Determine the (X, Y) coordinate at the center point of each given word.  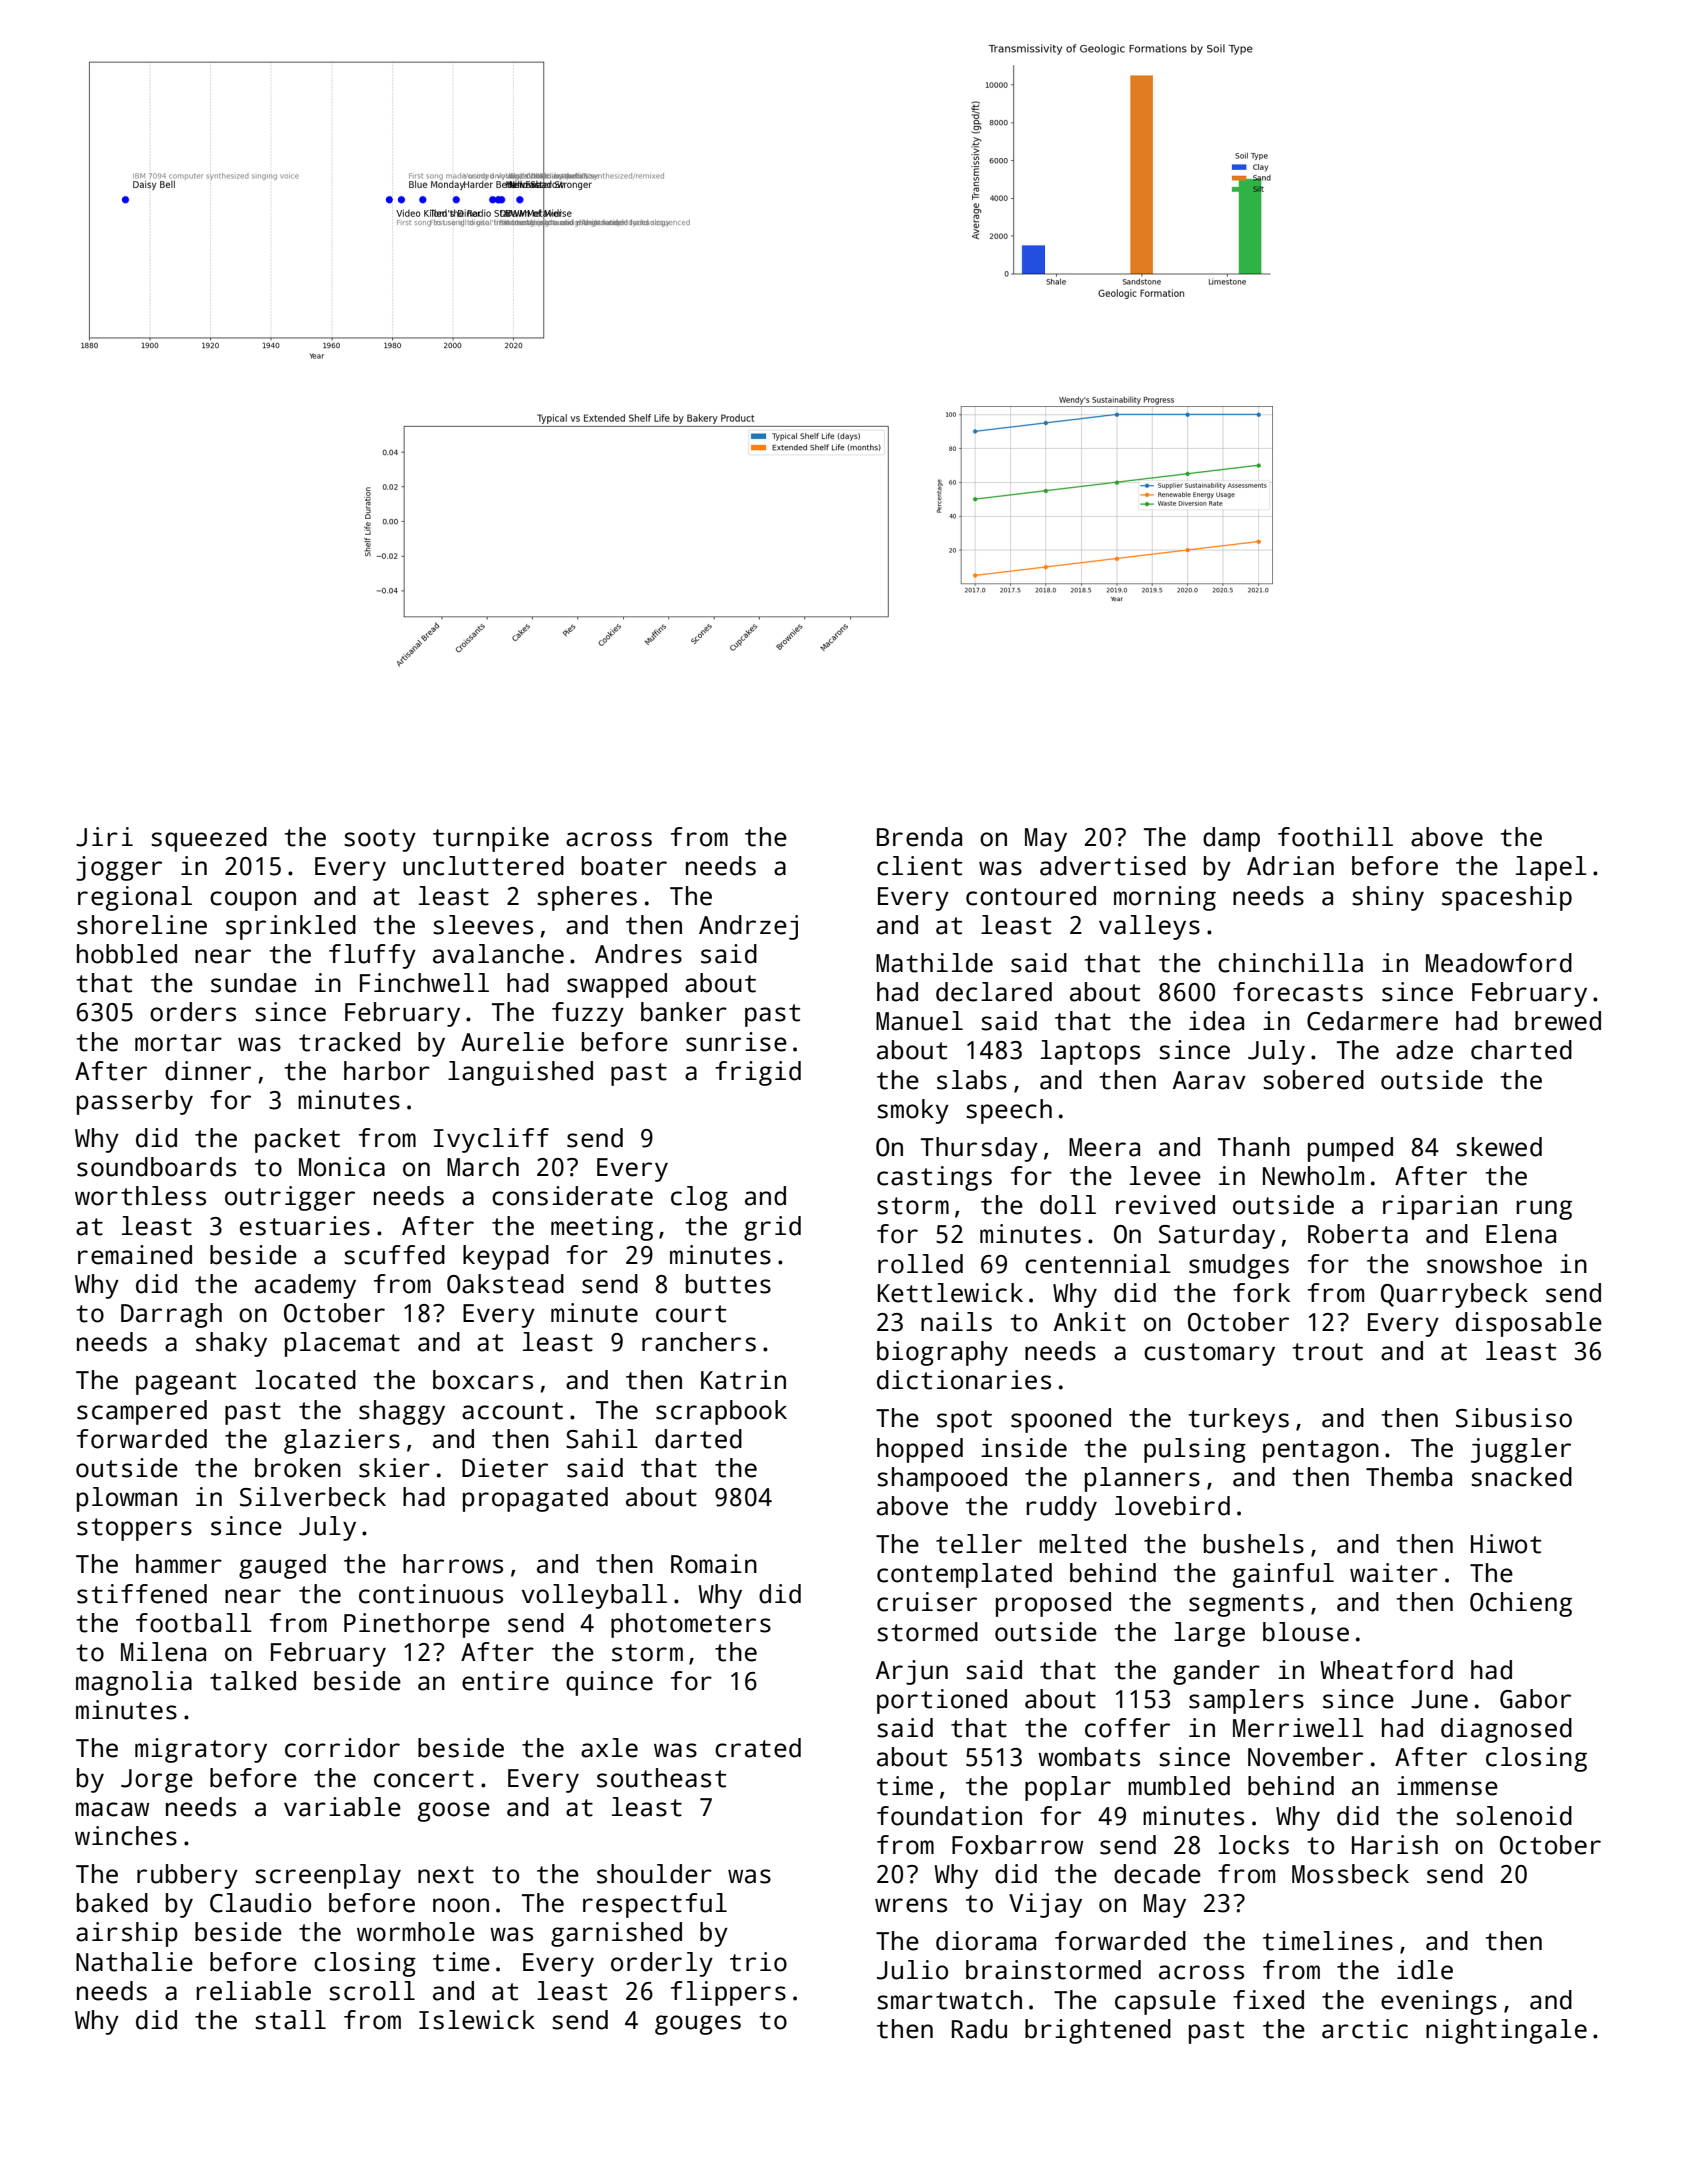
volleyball (594, 1596)
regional (135, 898)
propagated (535, 1499)
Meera (1104, 1147)
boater (624, 866)
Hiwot (1506, 1544)
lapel (1551, 868)
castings (934, 1178)
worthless (140, 1196)
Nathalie (134, 1962)
